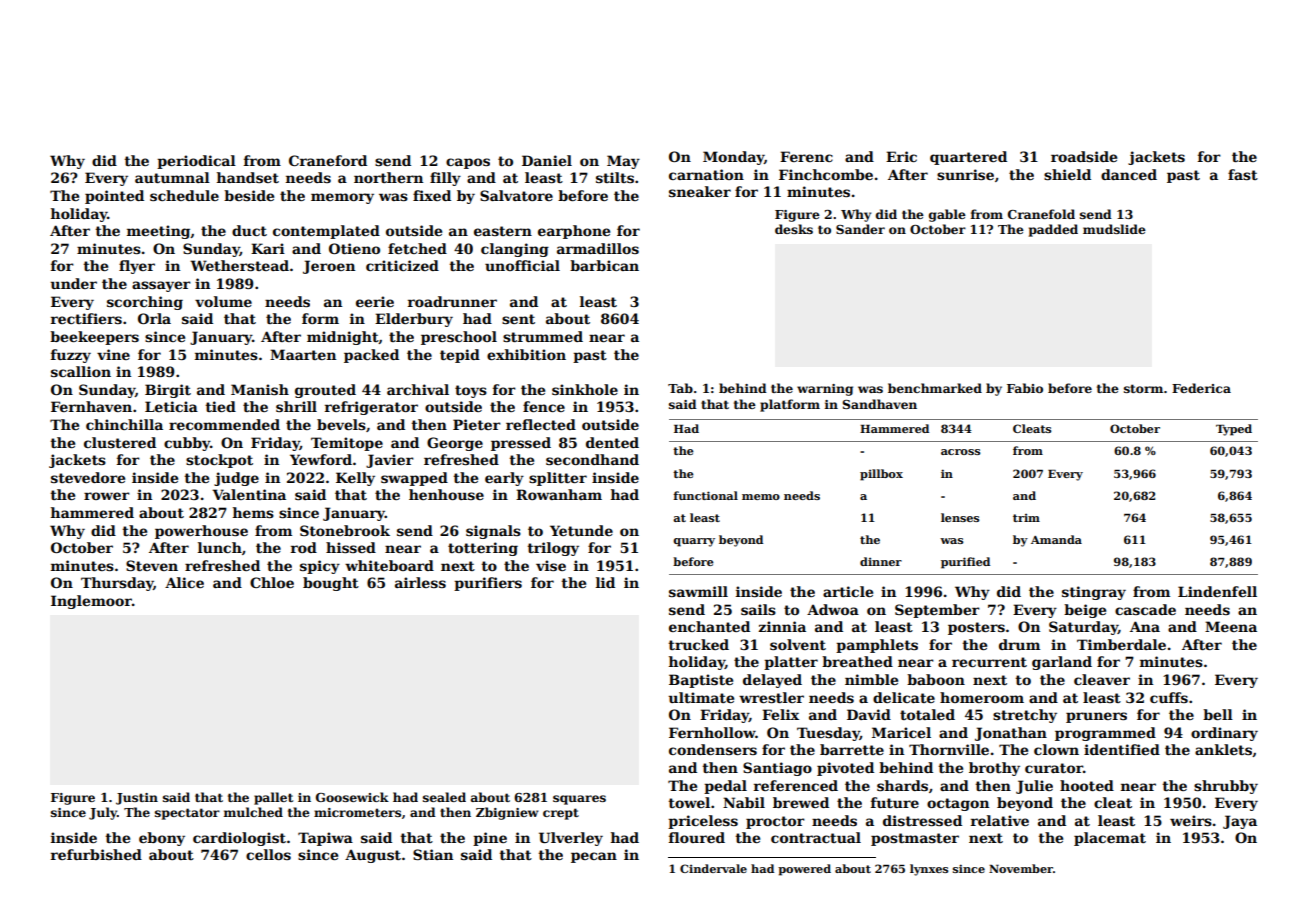 Image resolution: width=1308 pixels, height=924 pixels. I want to click on Typed, so click(1234, 430).
